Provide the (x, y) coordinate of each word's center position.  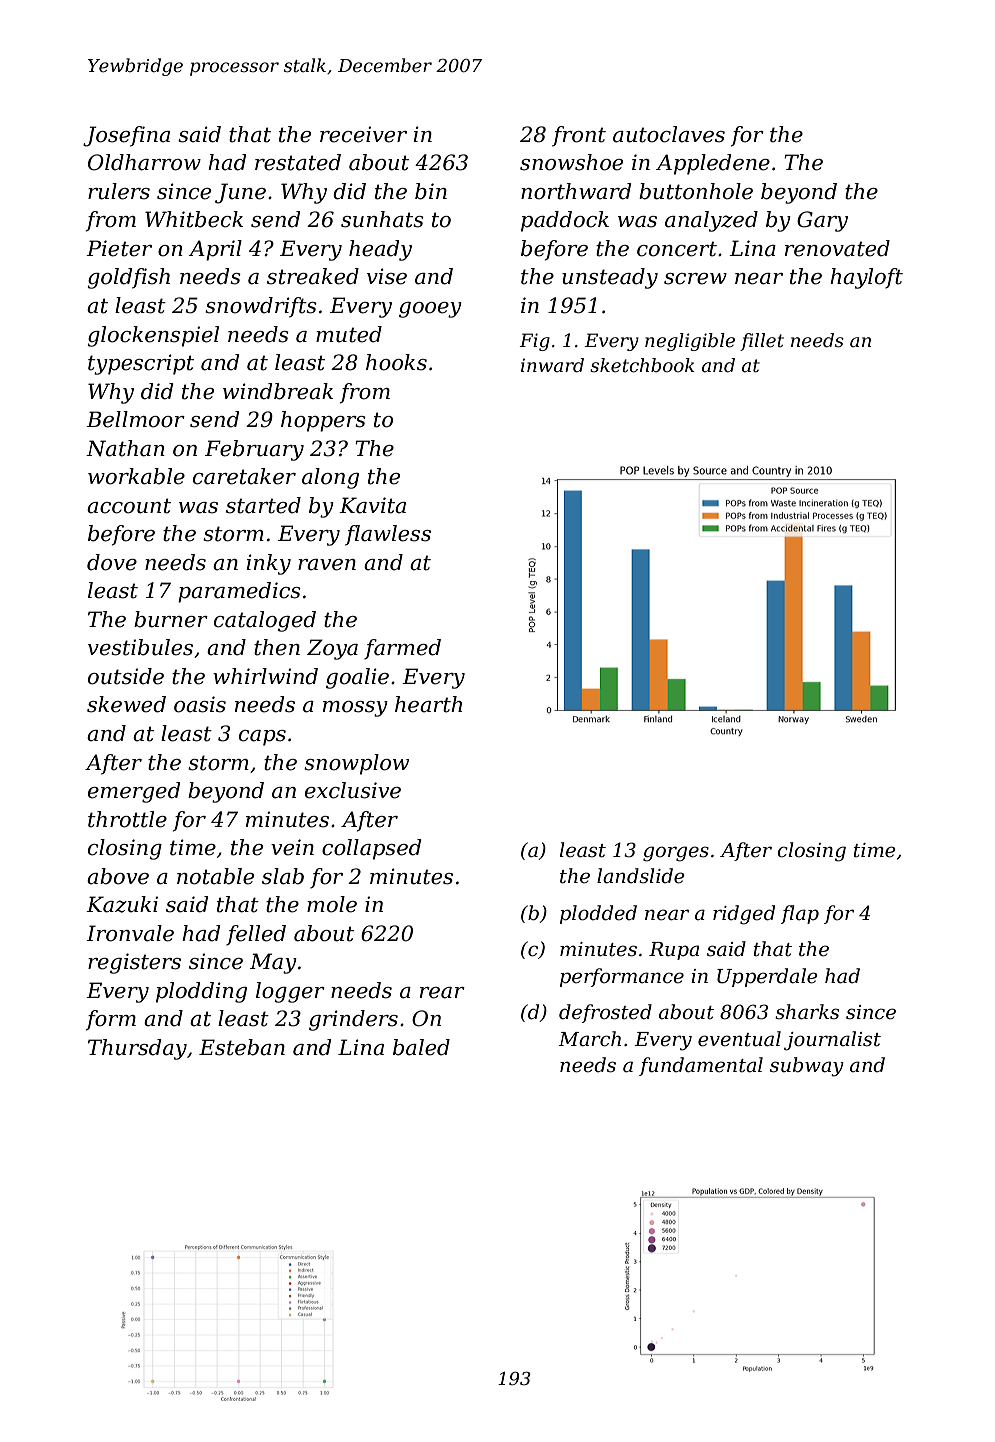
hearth (428, 704)
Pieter (119, 248)
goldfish (128, 278)
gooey (430, 310)
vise (387, 276)
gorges (676, 854)
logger (290, 992)
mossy (355, 709)
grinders (353, 1020)
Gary (822, 221)
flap (800, 914)
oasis (200, 704)
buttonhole (696, 191)
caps (262, 738)
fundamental (701, 1066)
